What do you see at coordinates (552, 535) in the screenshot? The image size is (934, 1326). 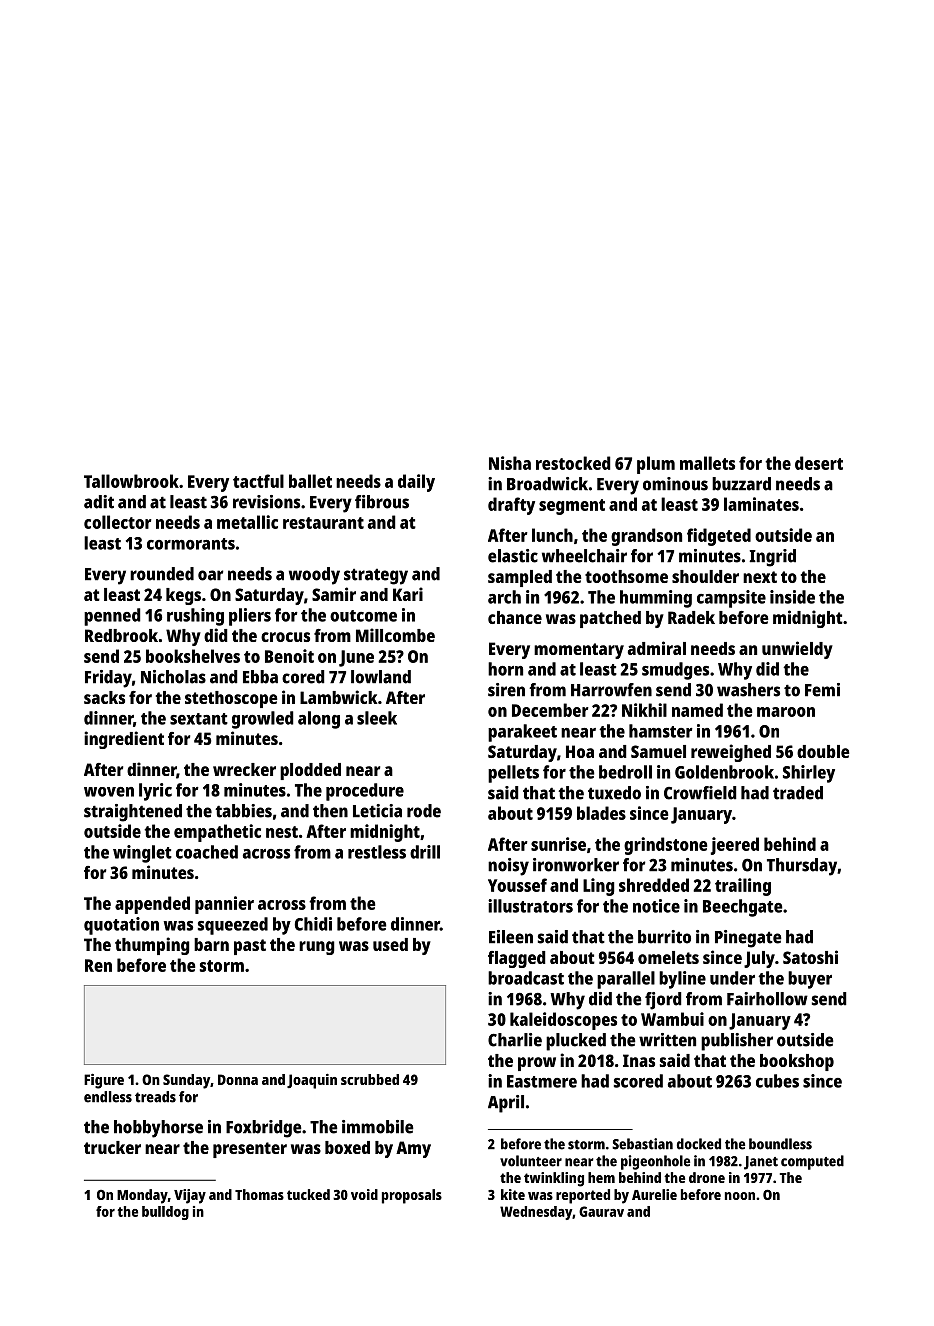 I see `lunch` at bounding box center [552, 535].
